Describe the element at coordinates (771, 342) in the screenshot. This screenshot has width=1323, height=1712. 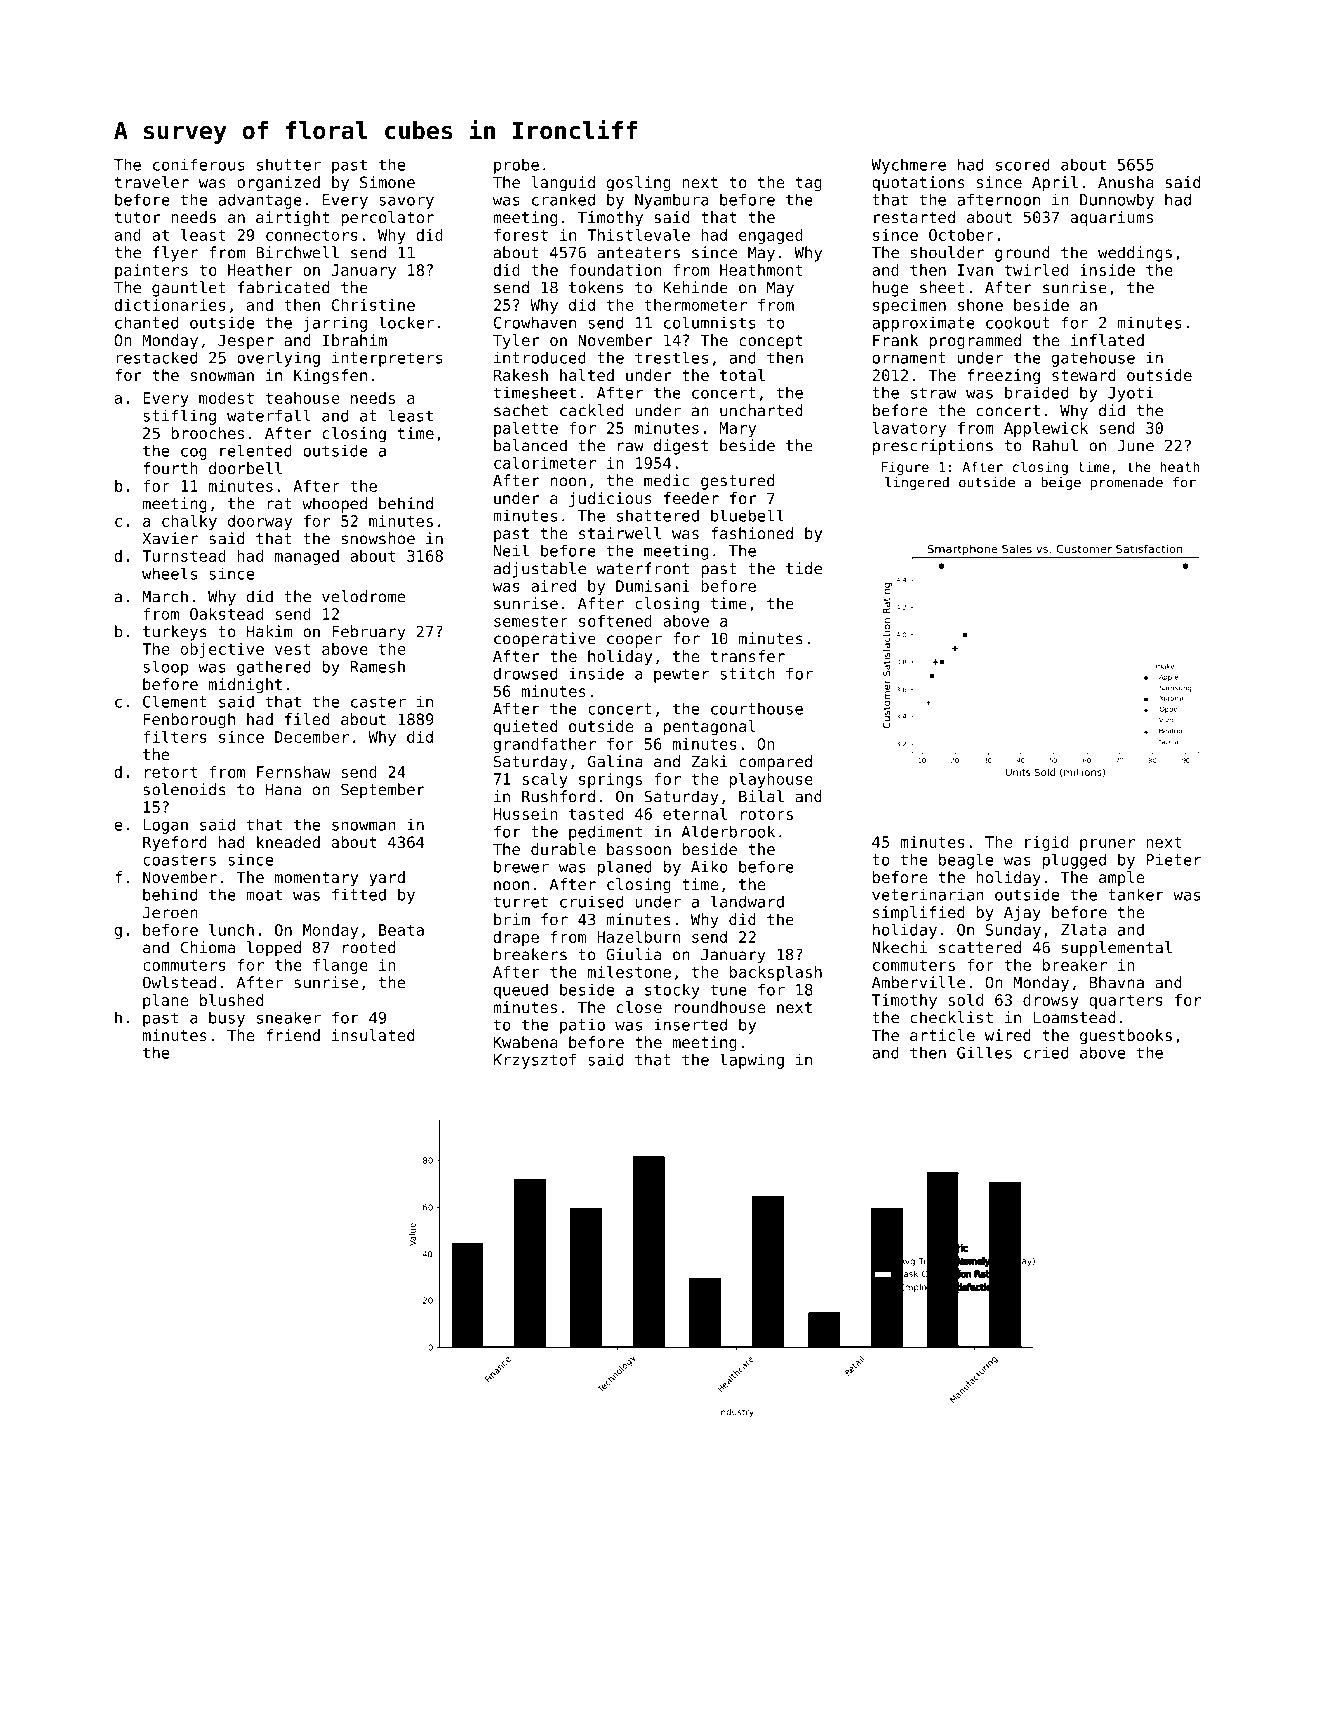
I see `concept` at that location.
